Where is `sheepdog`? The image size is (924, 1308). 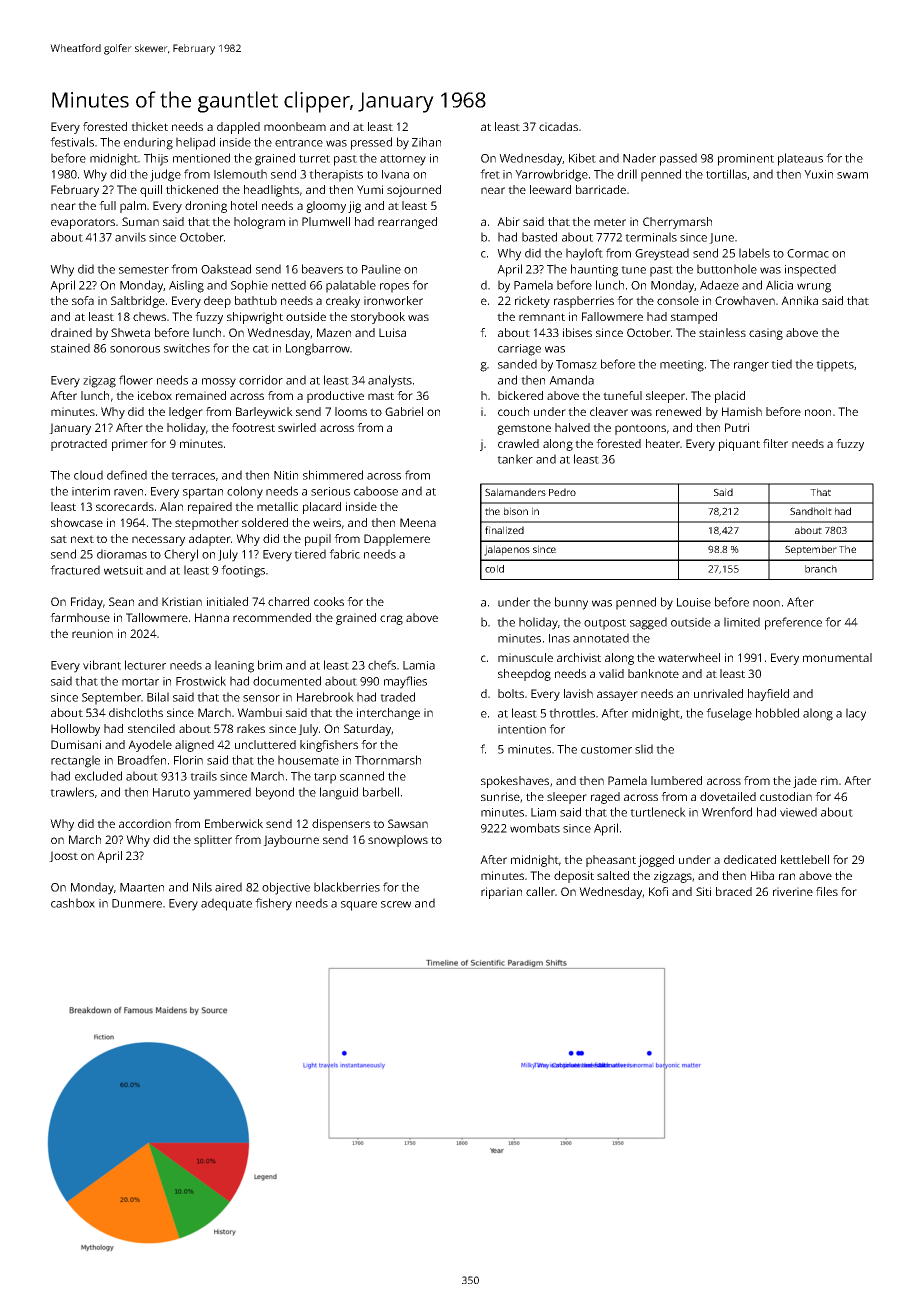
sheepdog is located at coordinates (524, 675).
